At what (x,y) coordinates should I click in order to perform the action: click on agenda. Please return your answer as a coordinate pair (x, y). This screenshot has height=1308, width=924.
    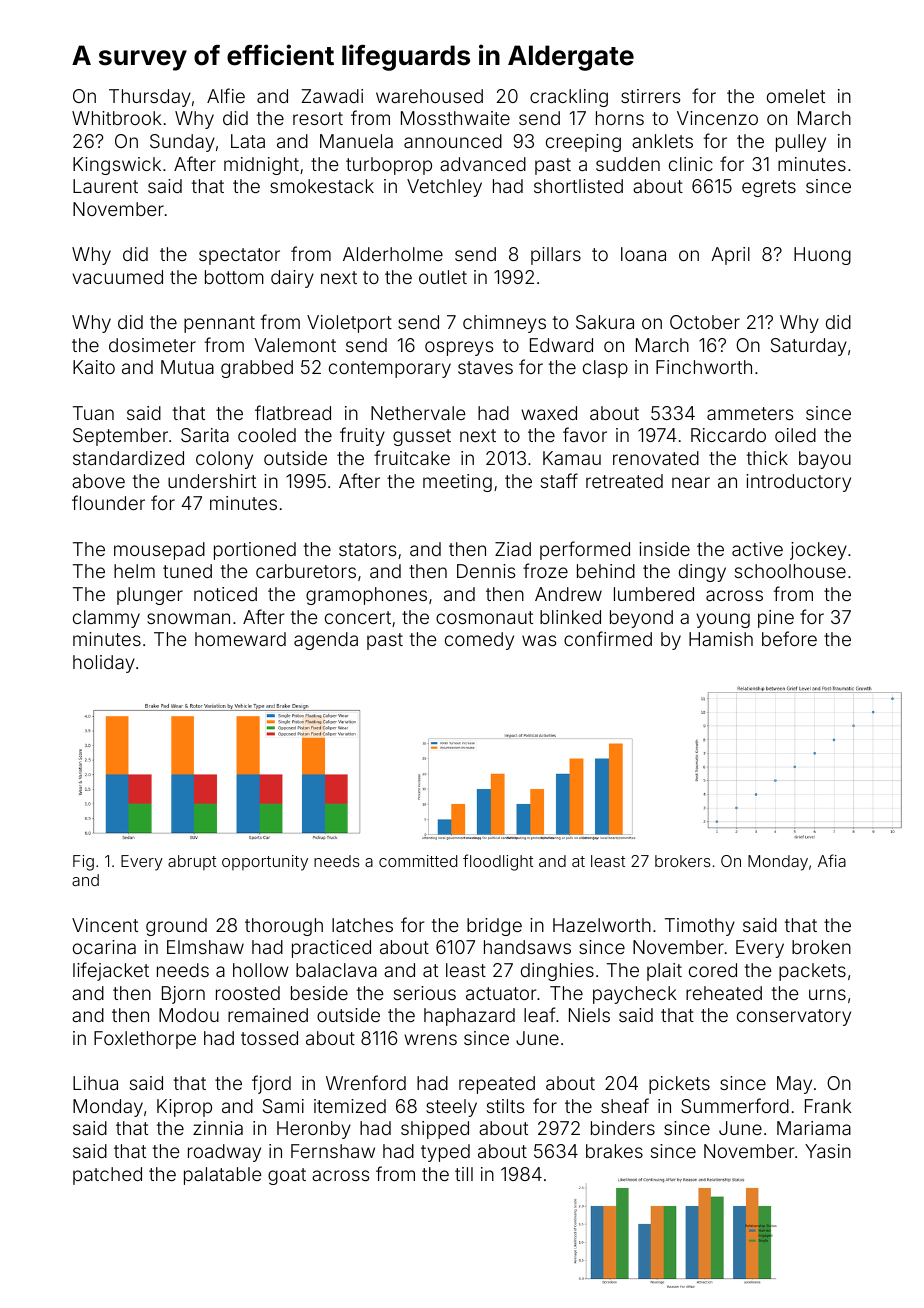
    Looking at the image, I should click on (326, 641).
